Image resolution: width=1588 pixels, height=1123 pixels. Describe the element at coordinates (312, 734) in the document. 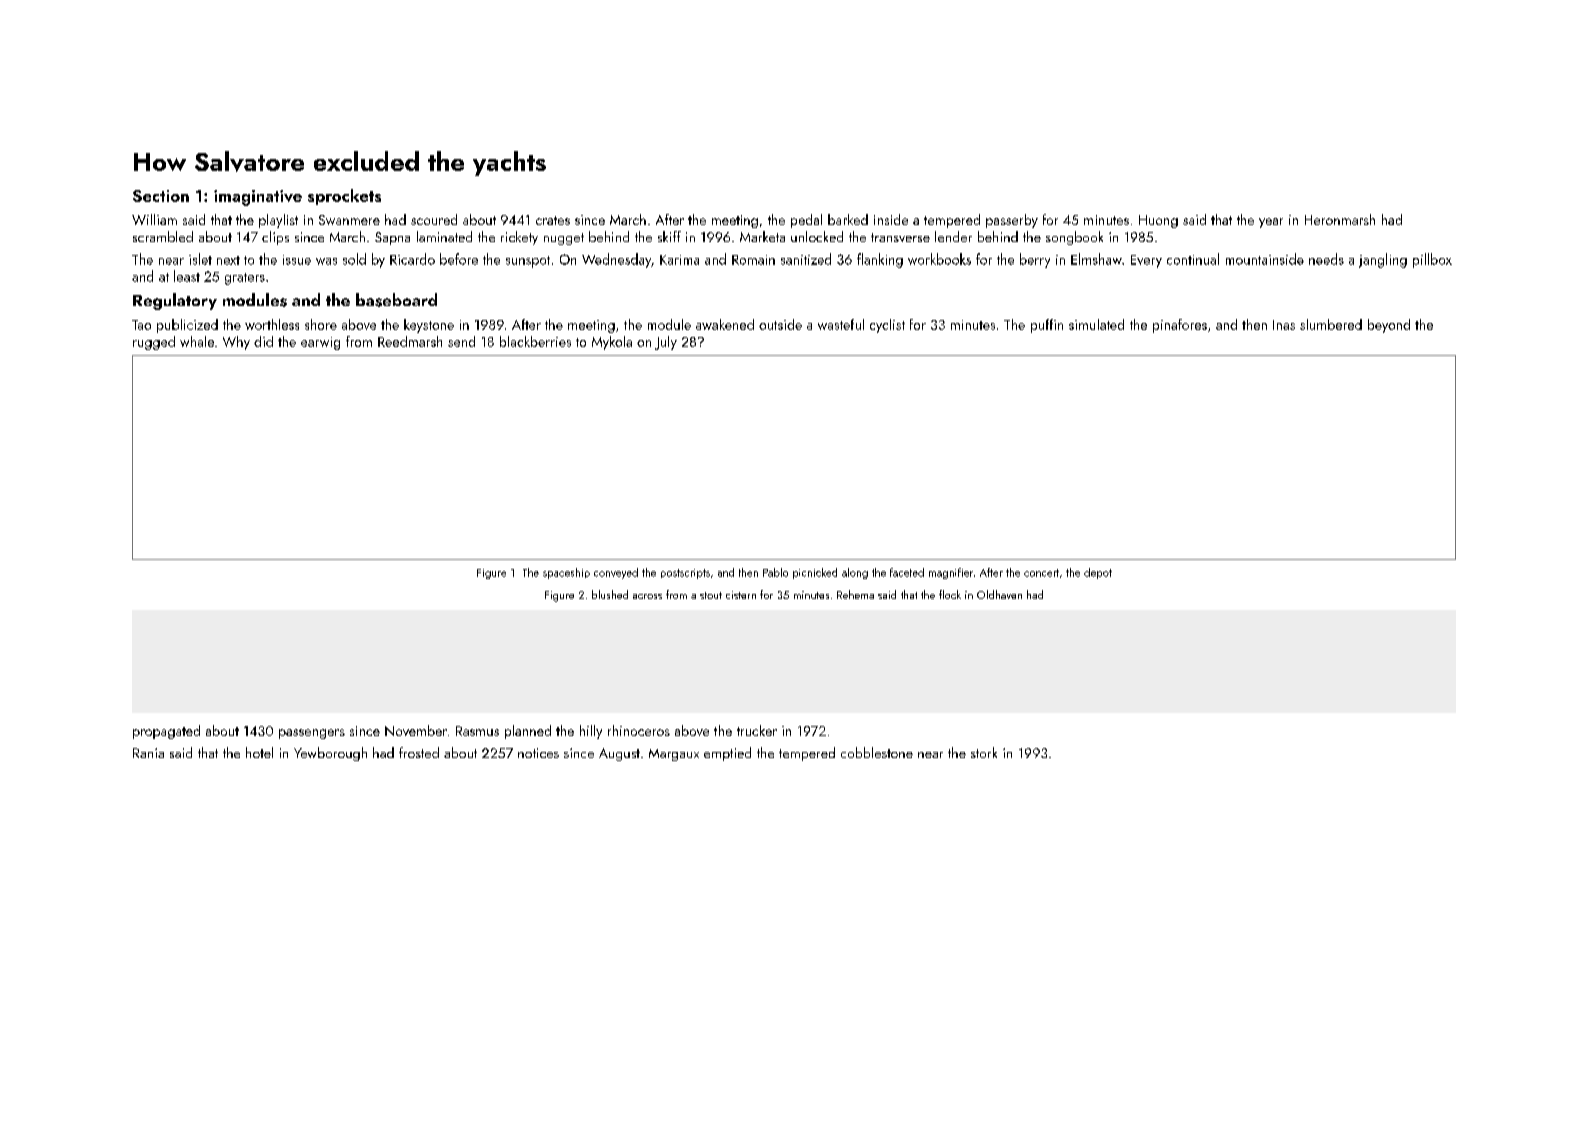

I see `passengers` at that location.
